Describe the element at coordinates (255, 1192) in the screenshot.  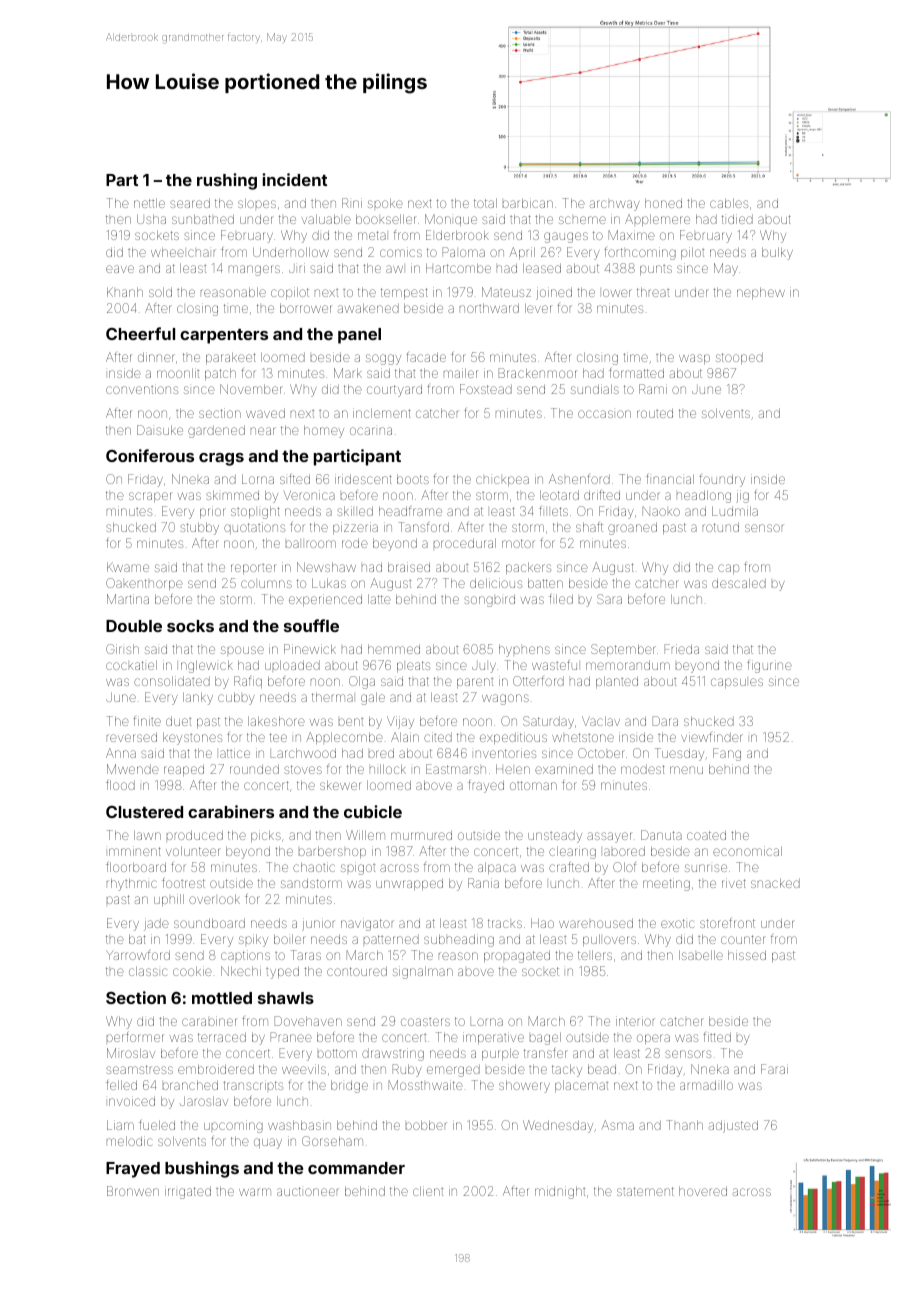
I see `warm` at that location.
